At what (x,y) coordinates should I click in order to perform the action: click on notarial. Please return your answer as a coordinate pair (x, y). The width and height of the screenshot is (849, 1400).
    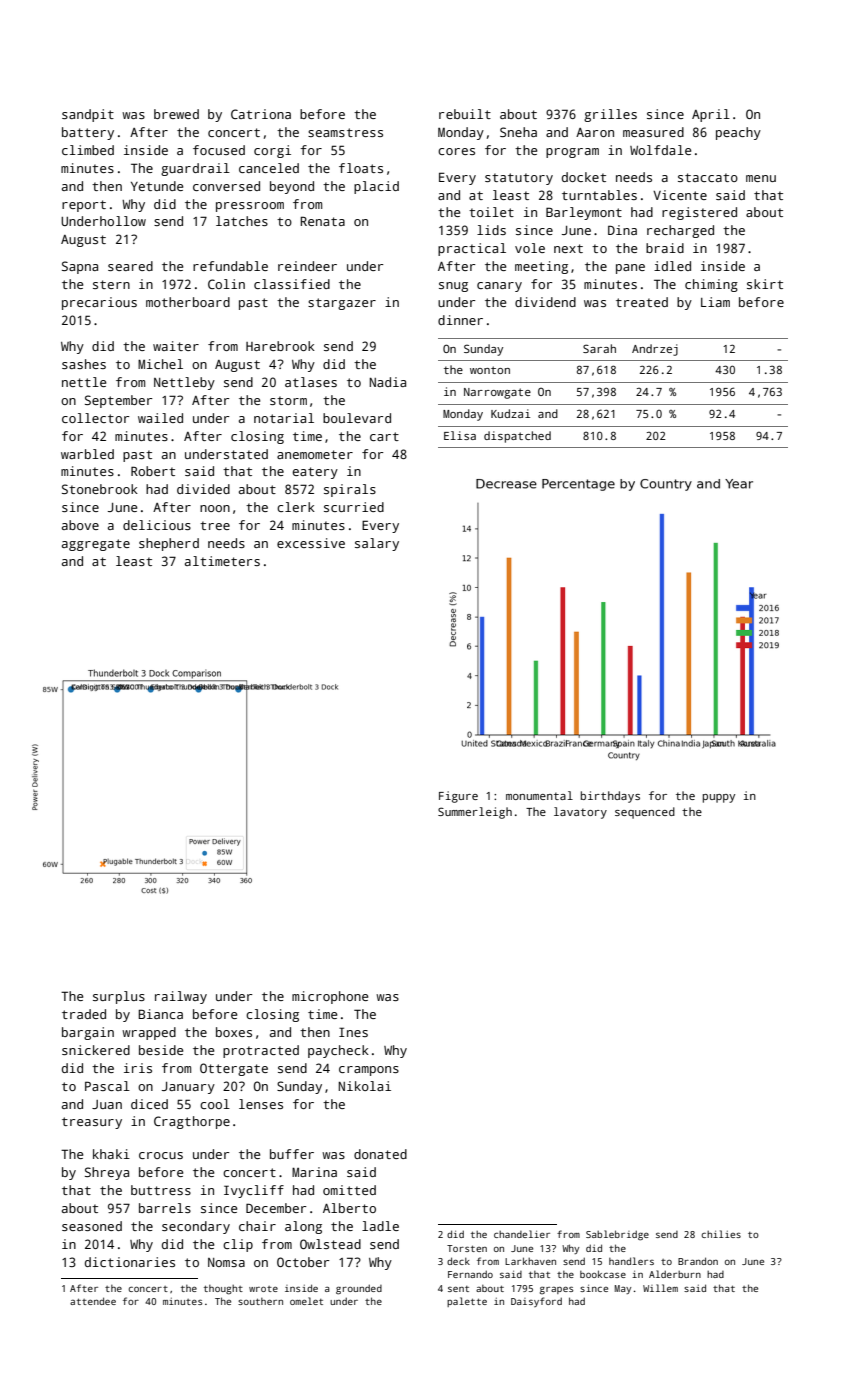
    Looking at the image, I should click on (284, 418).
